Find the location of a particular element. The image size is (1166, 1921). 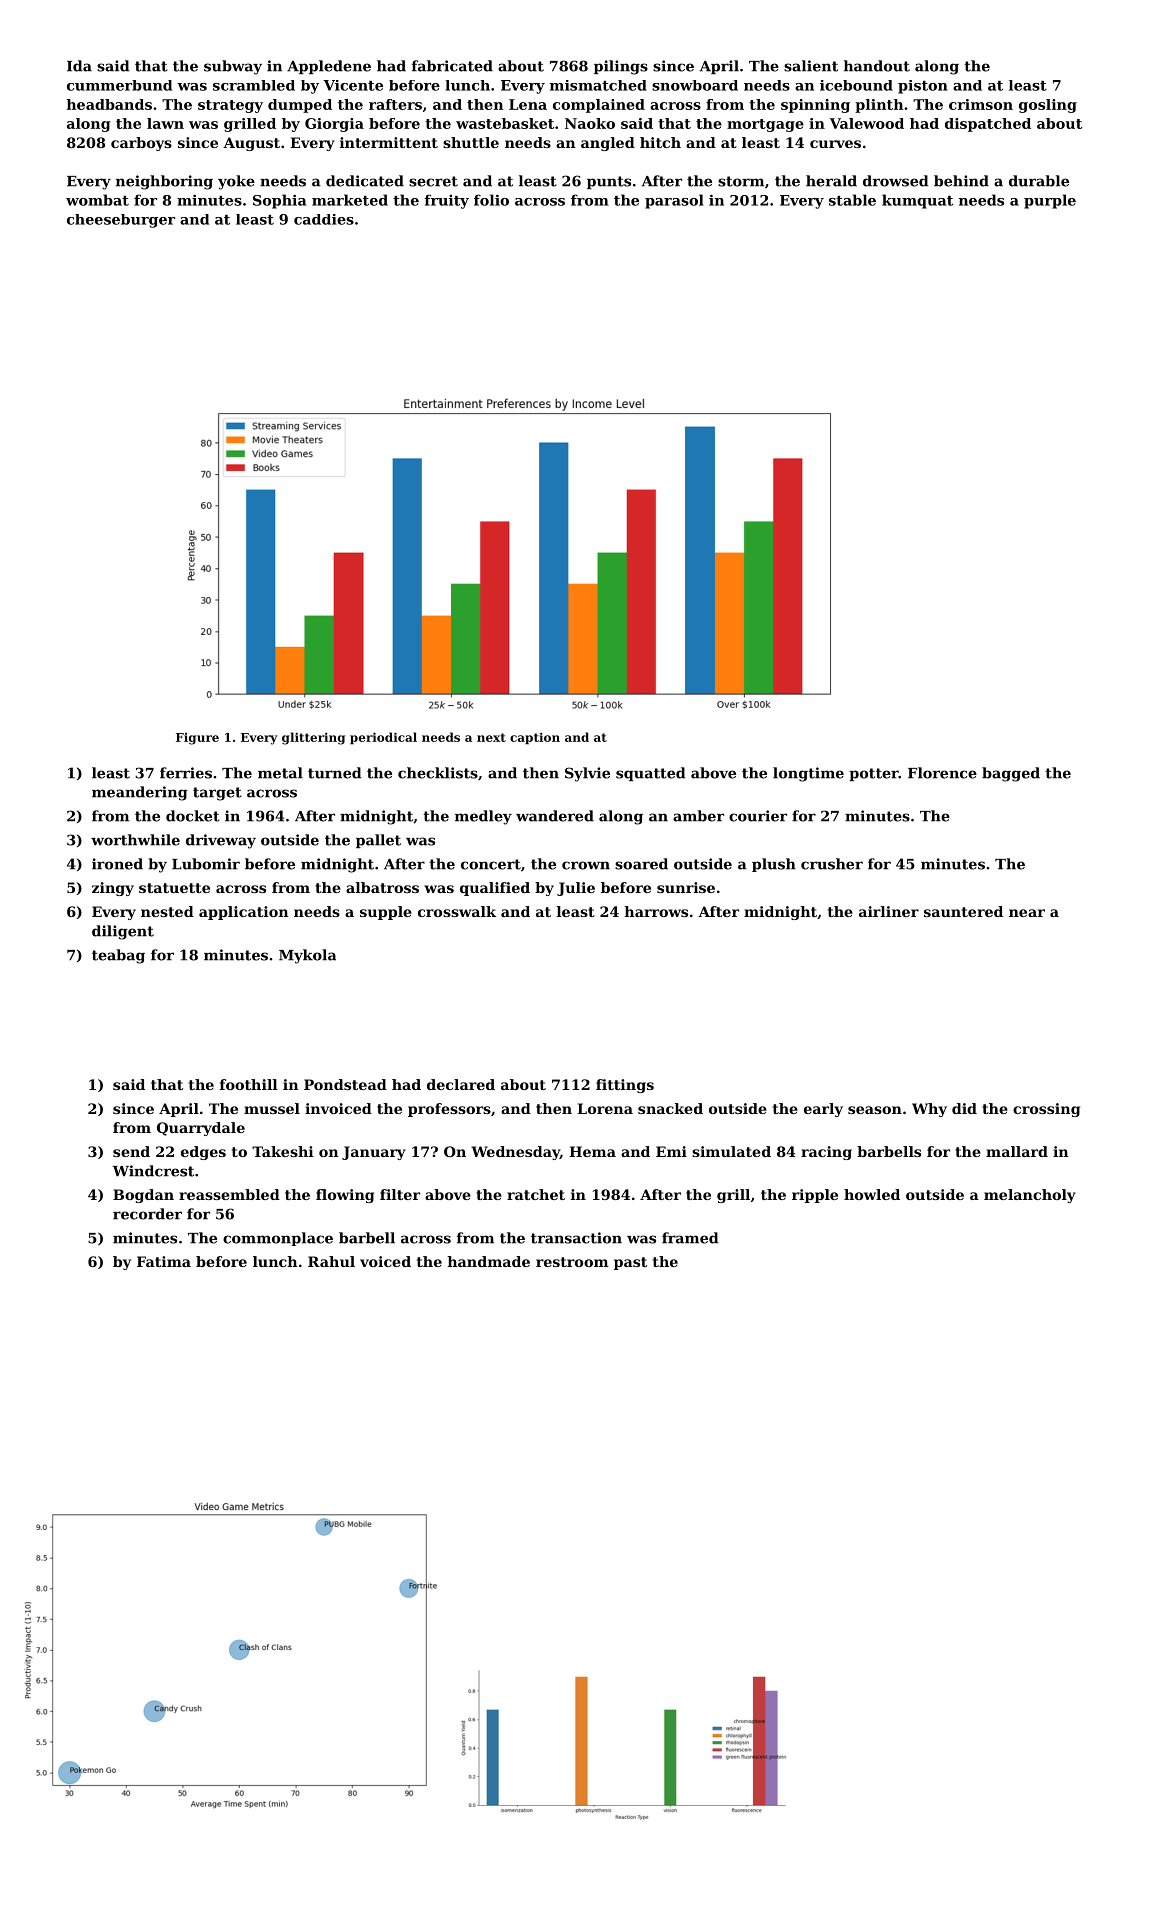

Fatima is located at coordinates (164, 1261).
